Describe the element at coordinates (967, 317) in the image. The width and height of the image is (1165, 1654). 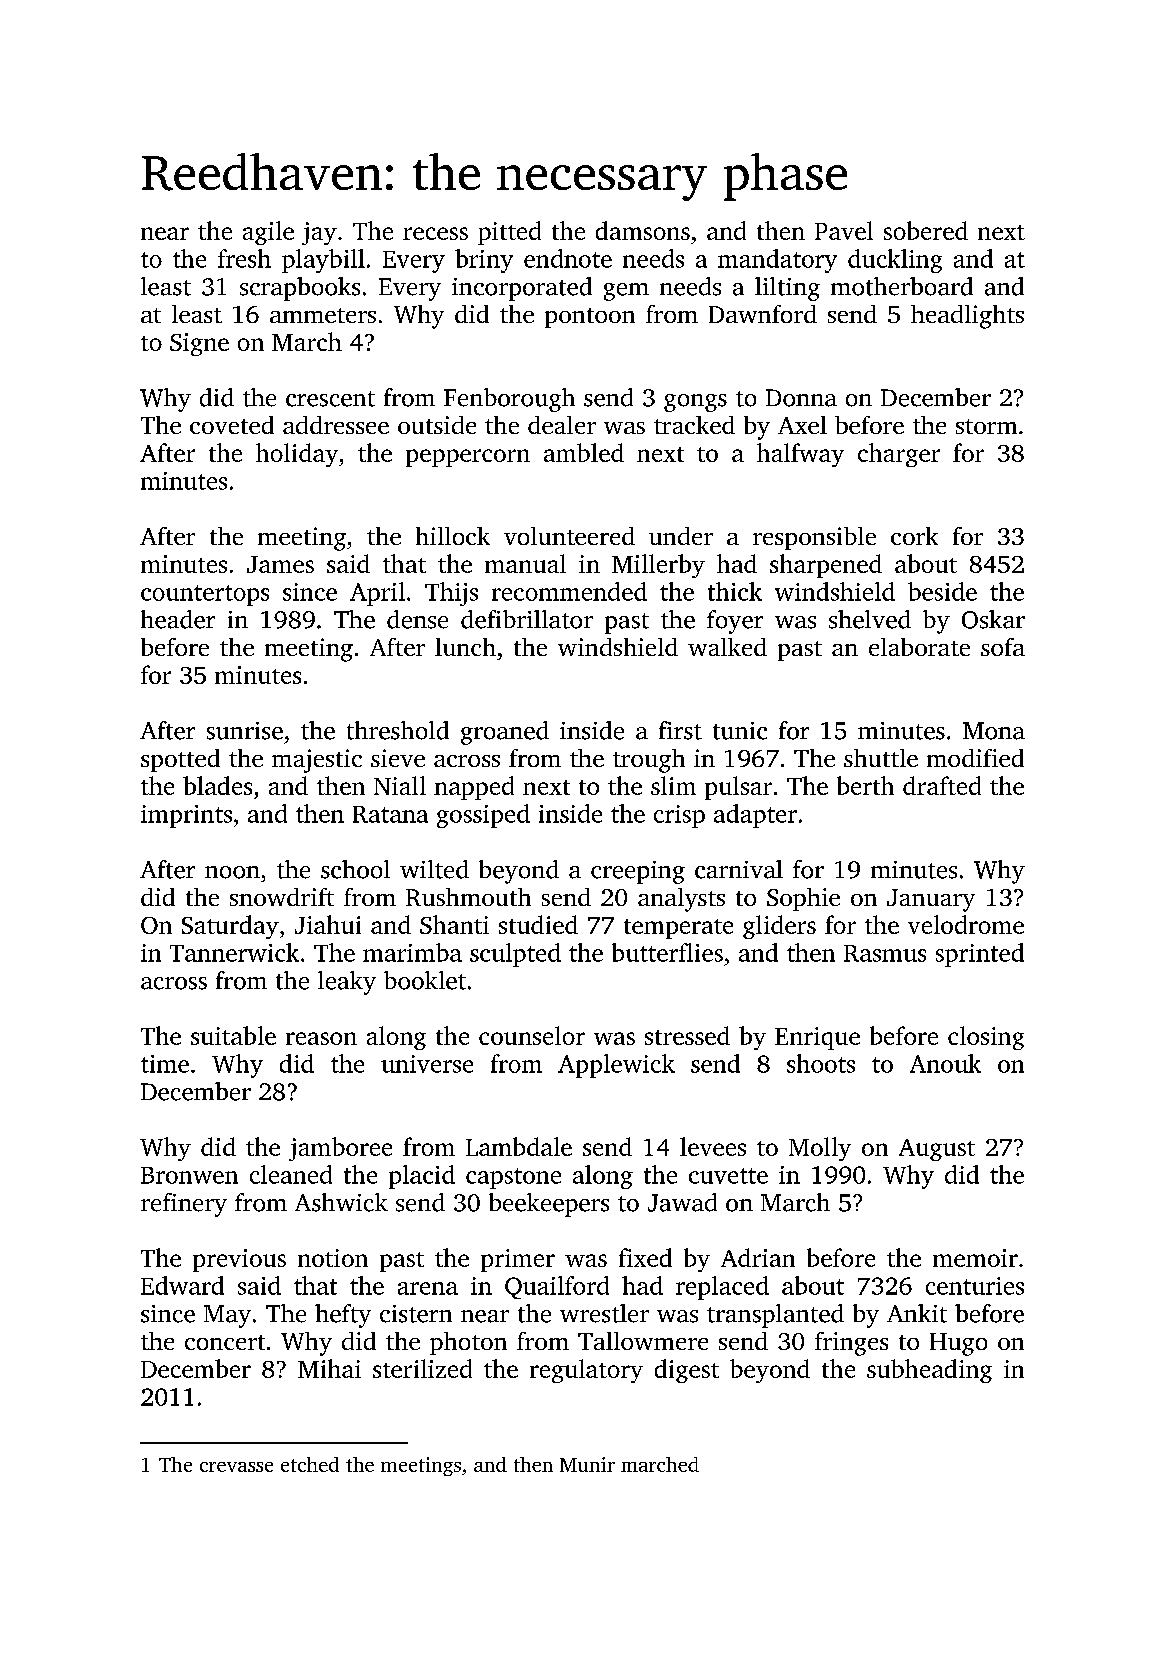
I see `headlights` at that location.
